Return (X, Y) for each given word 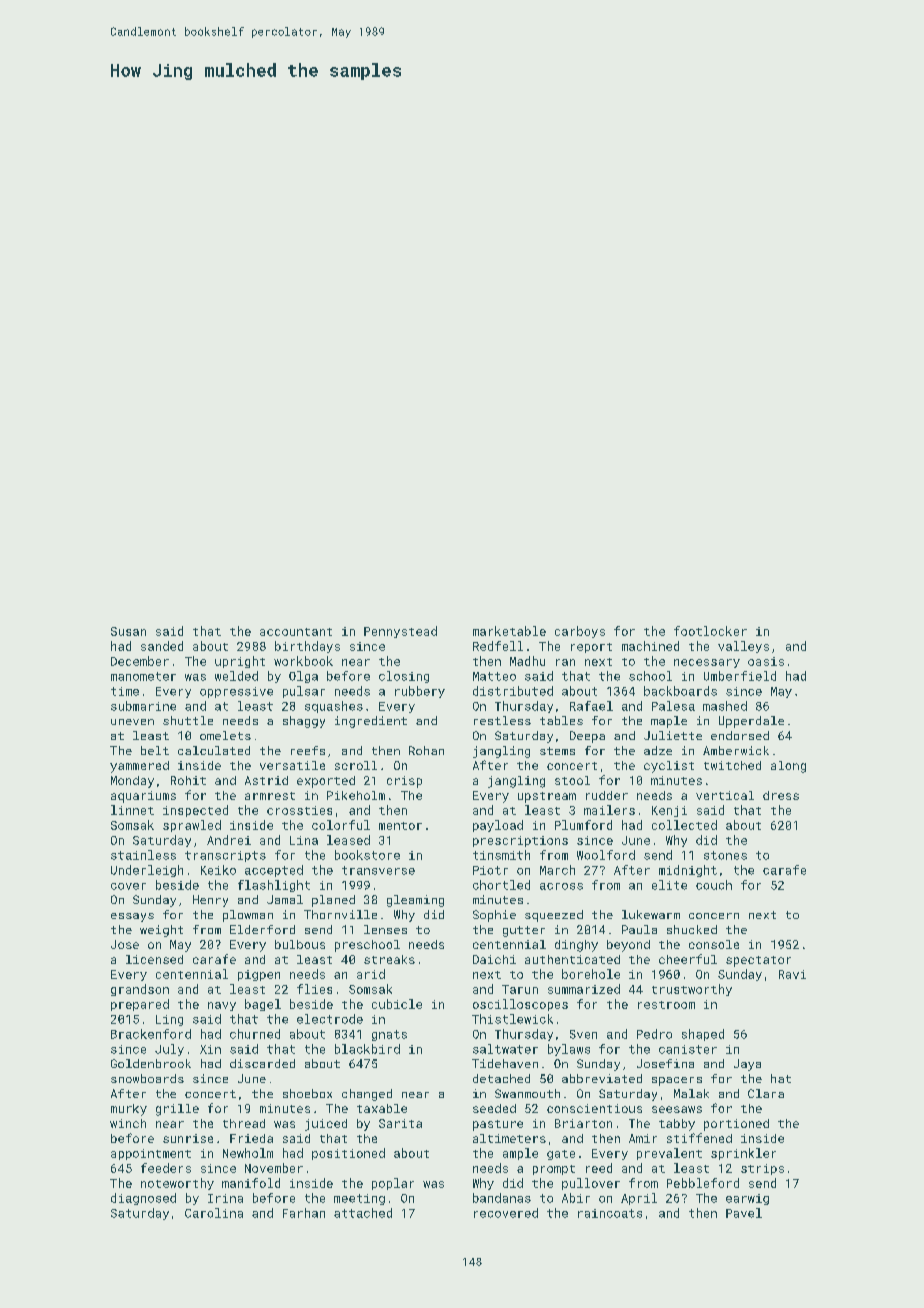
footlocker (710, 631)
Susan (128, 631)
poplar (393, 1184)
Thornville (340, 914)
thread (244, 1123)
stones (725, 855)
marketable (509, 631)
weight (161, 931)
